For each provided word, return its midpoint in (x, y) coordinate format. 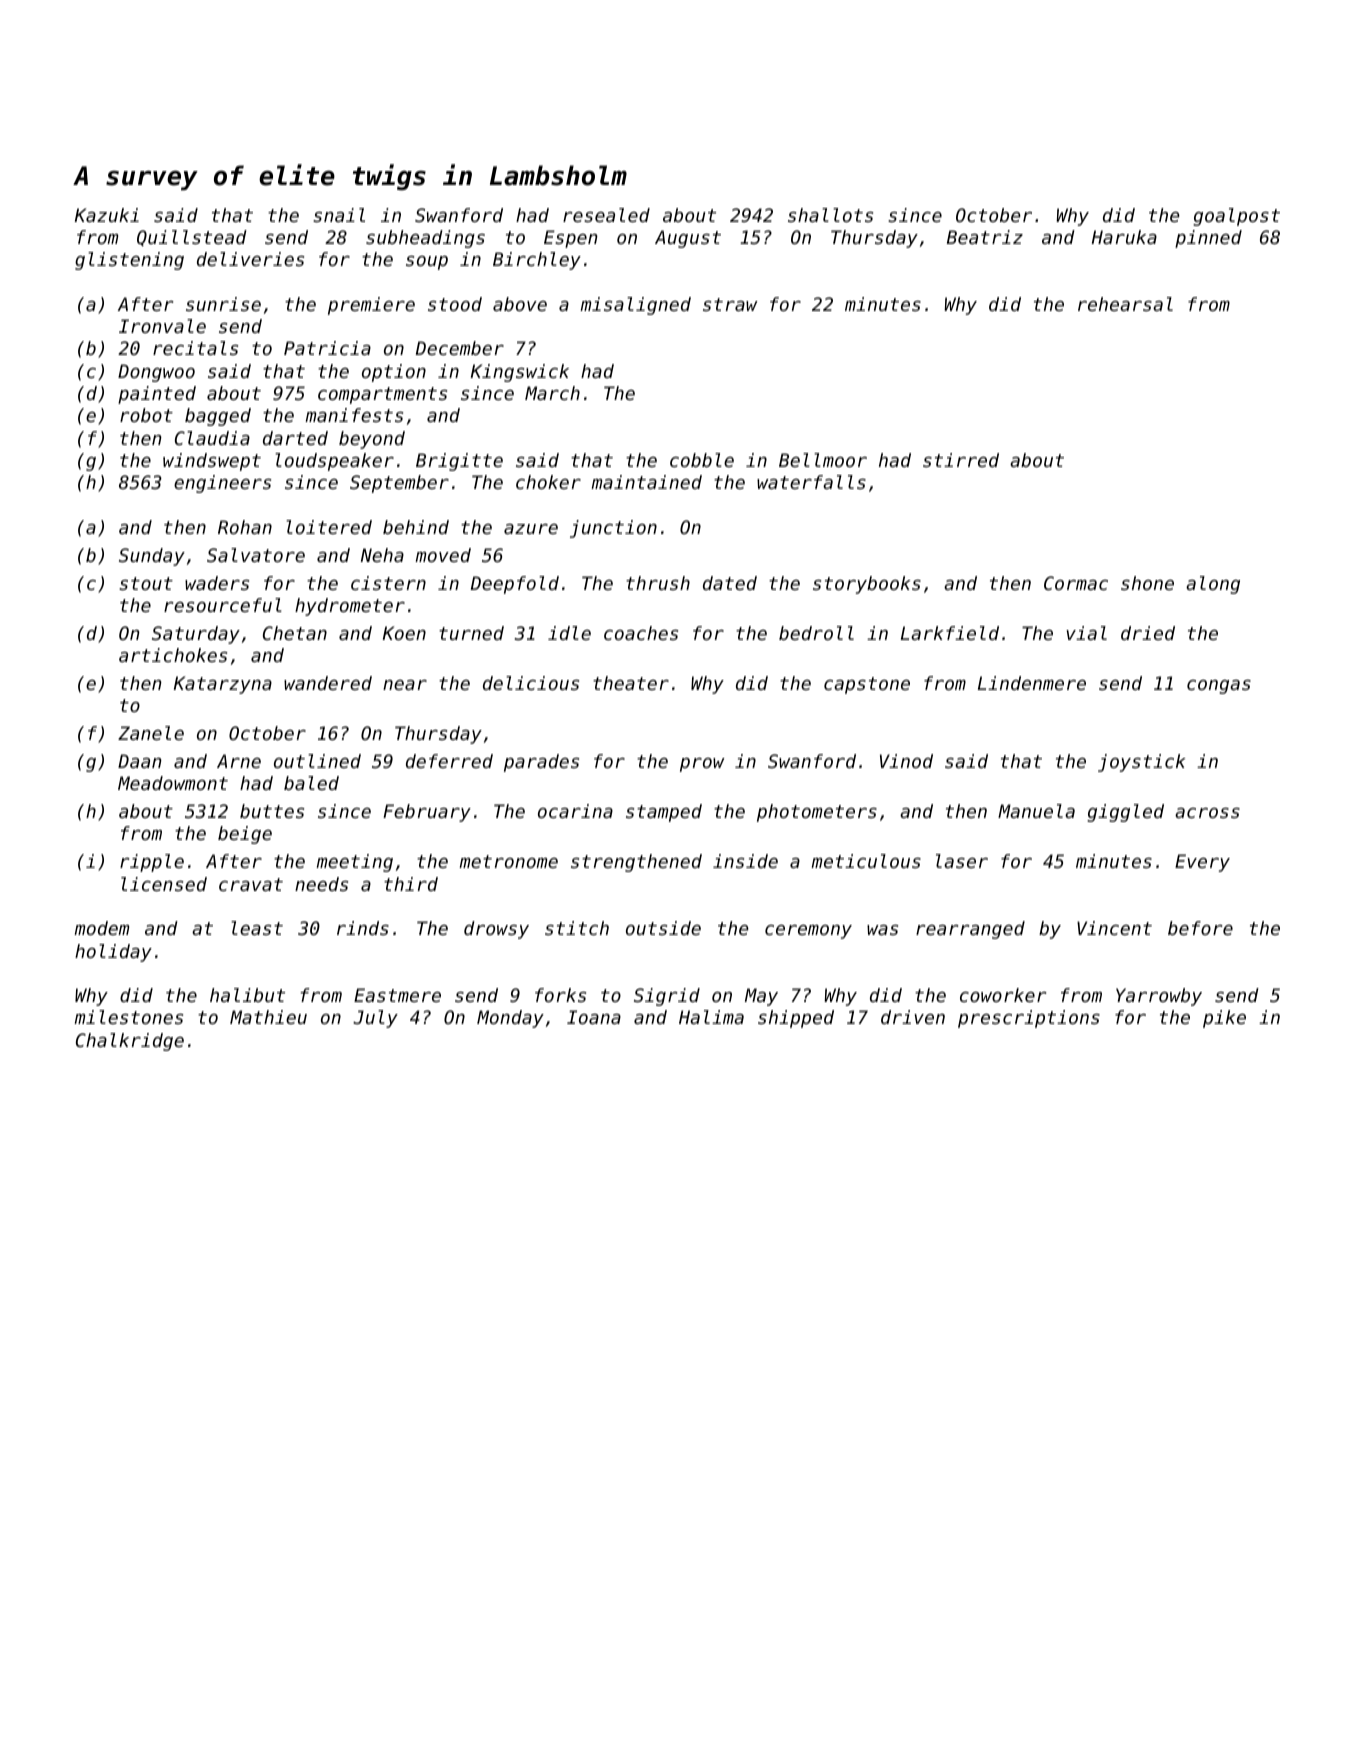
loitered (329, 527)
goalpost (1236, 217)
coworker (1003, 995)
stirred (961, 460)
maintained (646, 482)
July (375, 1019)
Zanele (151, 733)
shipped (796, 1019)
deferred (449, 761)
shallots (830, 215)
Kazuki (107, 215)
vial (1086, 633)
